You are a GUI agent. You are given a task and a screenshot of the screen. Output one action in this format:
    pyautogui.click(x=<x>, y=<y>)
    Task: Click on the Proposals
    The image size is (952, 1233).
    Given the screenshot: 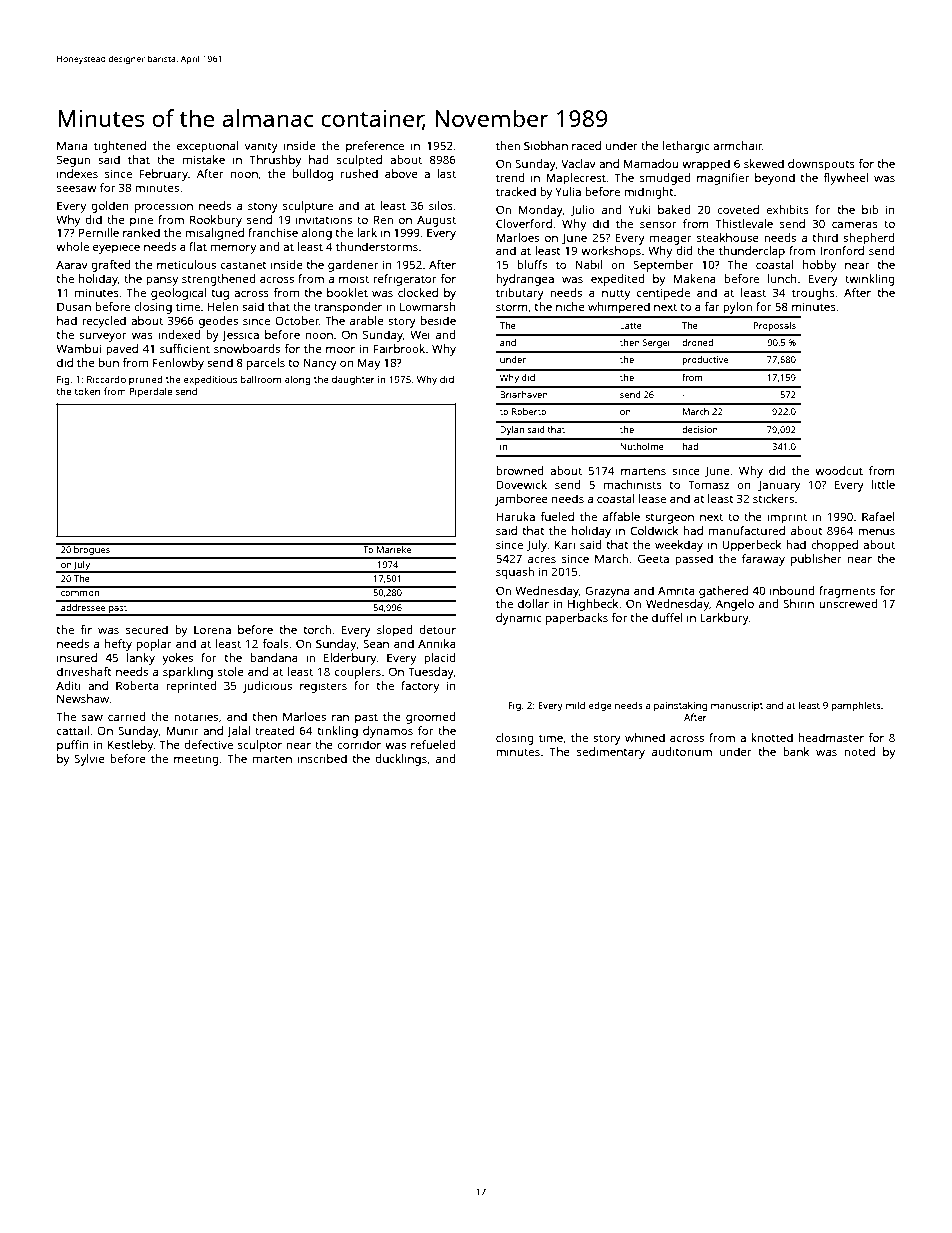 What is the action you would take?
    pyautogui.click(x=775, y=326)
